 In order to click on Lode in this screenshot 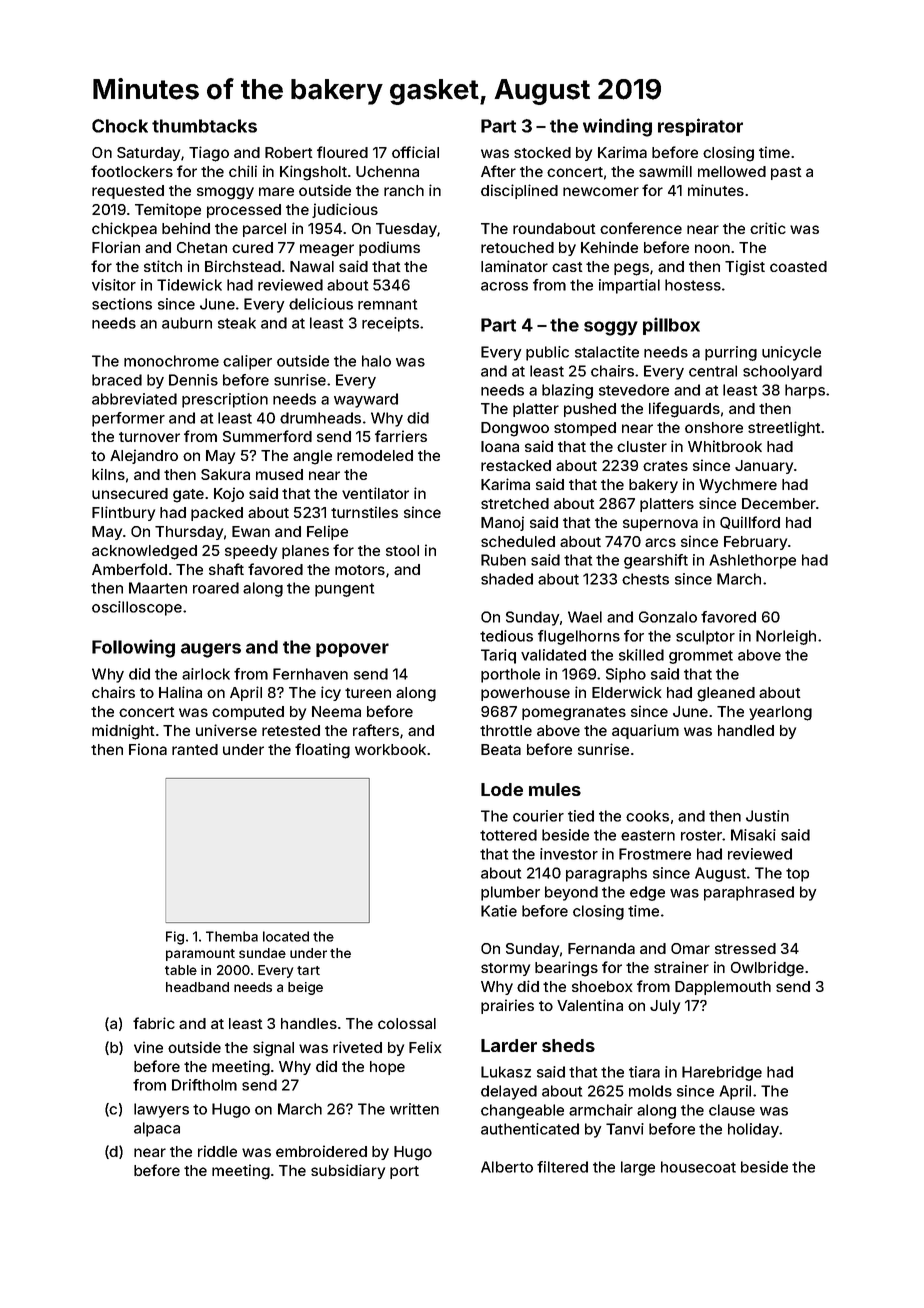, I will do `click(502, 789)`.
